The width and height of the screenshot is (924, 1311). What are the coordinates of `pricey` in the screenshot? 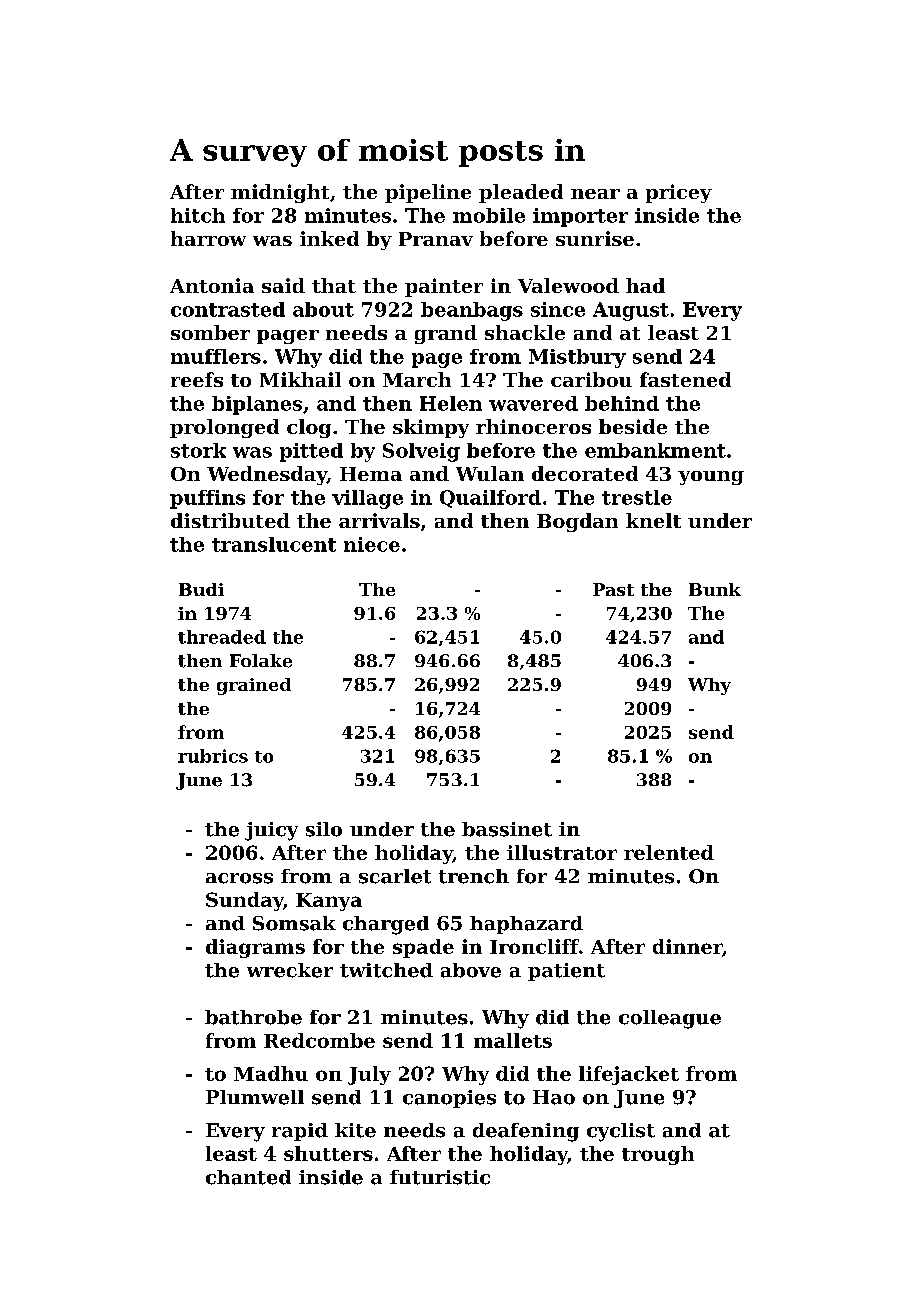 It's located at (679, 193).
